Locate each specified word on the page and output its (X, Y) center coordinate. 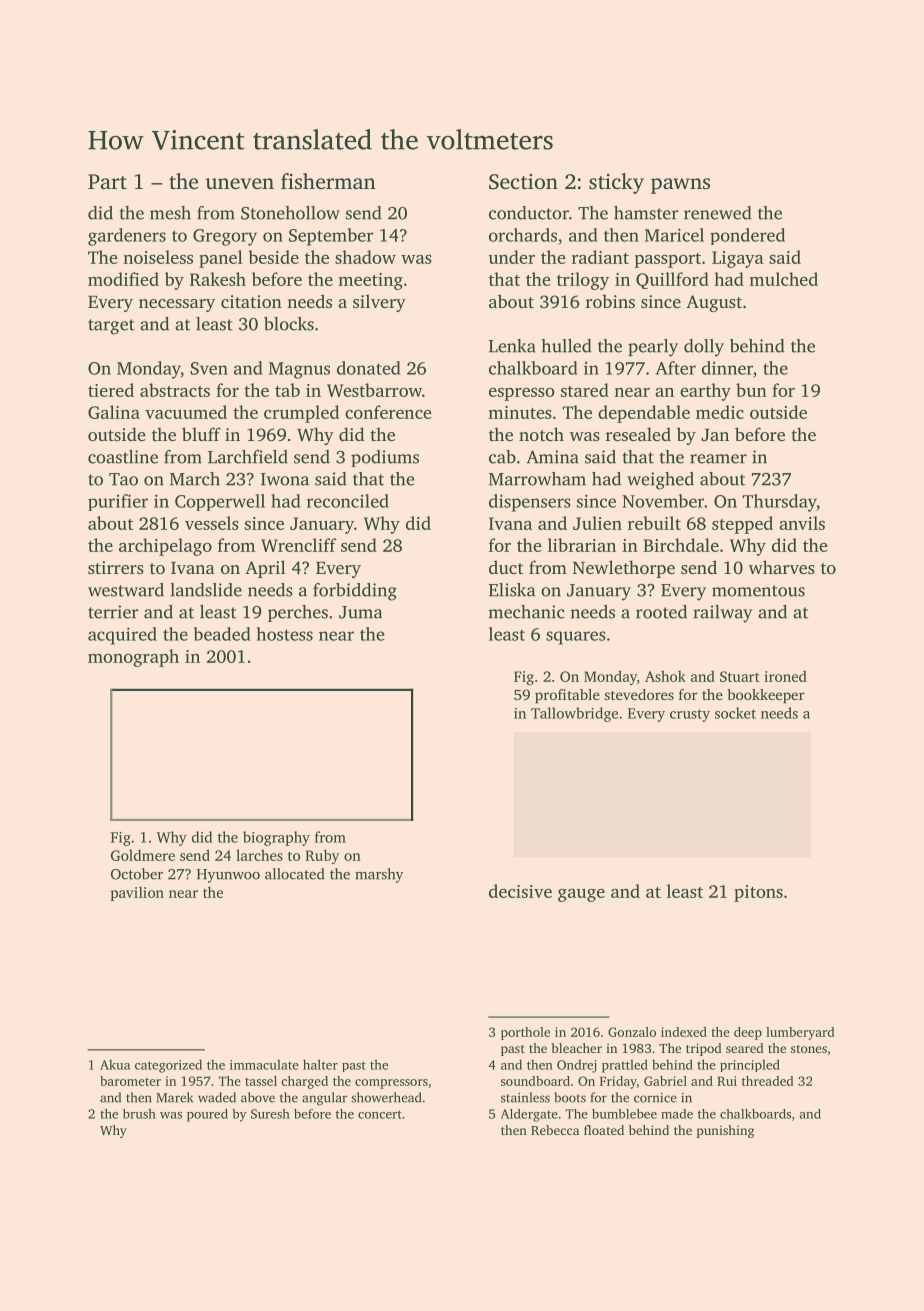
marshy (379, 875)
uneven (240, 183)
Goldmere (143, 855)
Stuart (740, 676)
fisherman (328, 181)
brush (139, 1113)
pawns (680, 186)
